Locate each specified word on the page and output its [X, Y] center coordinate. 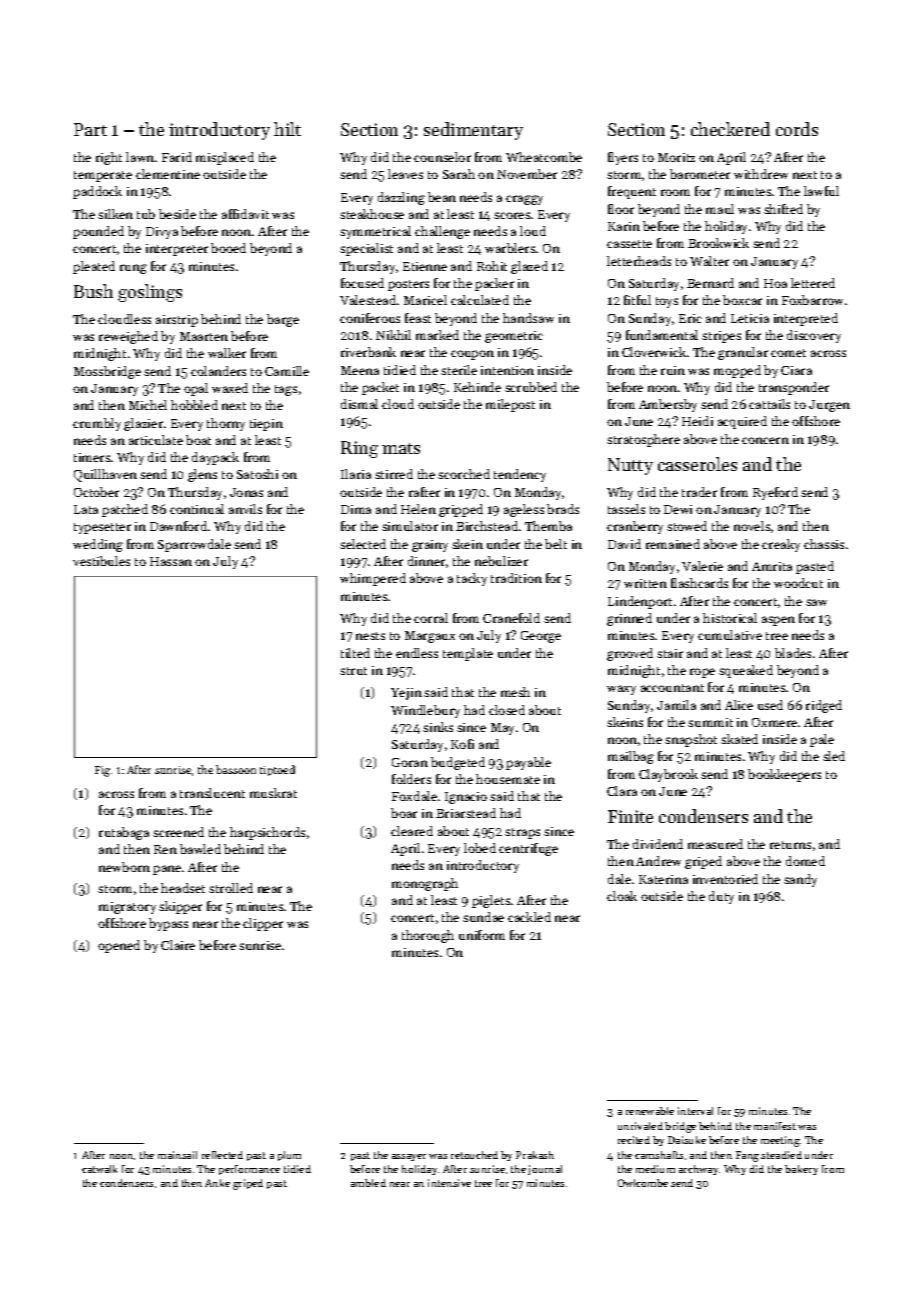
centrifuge [528, 849]
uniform [482, 935]
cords [797, 129]
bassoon [236, 769]
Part [90, 129]
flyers [623, 158]
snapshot [691, 740]
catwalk [99, 1169]
